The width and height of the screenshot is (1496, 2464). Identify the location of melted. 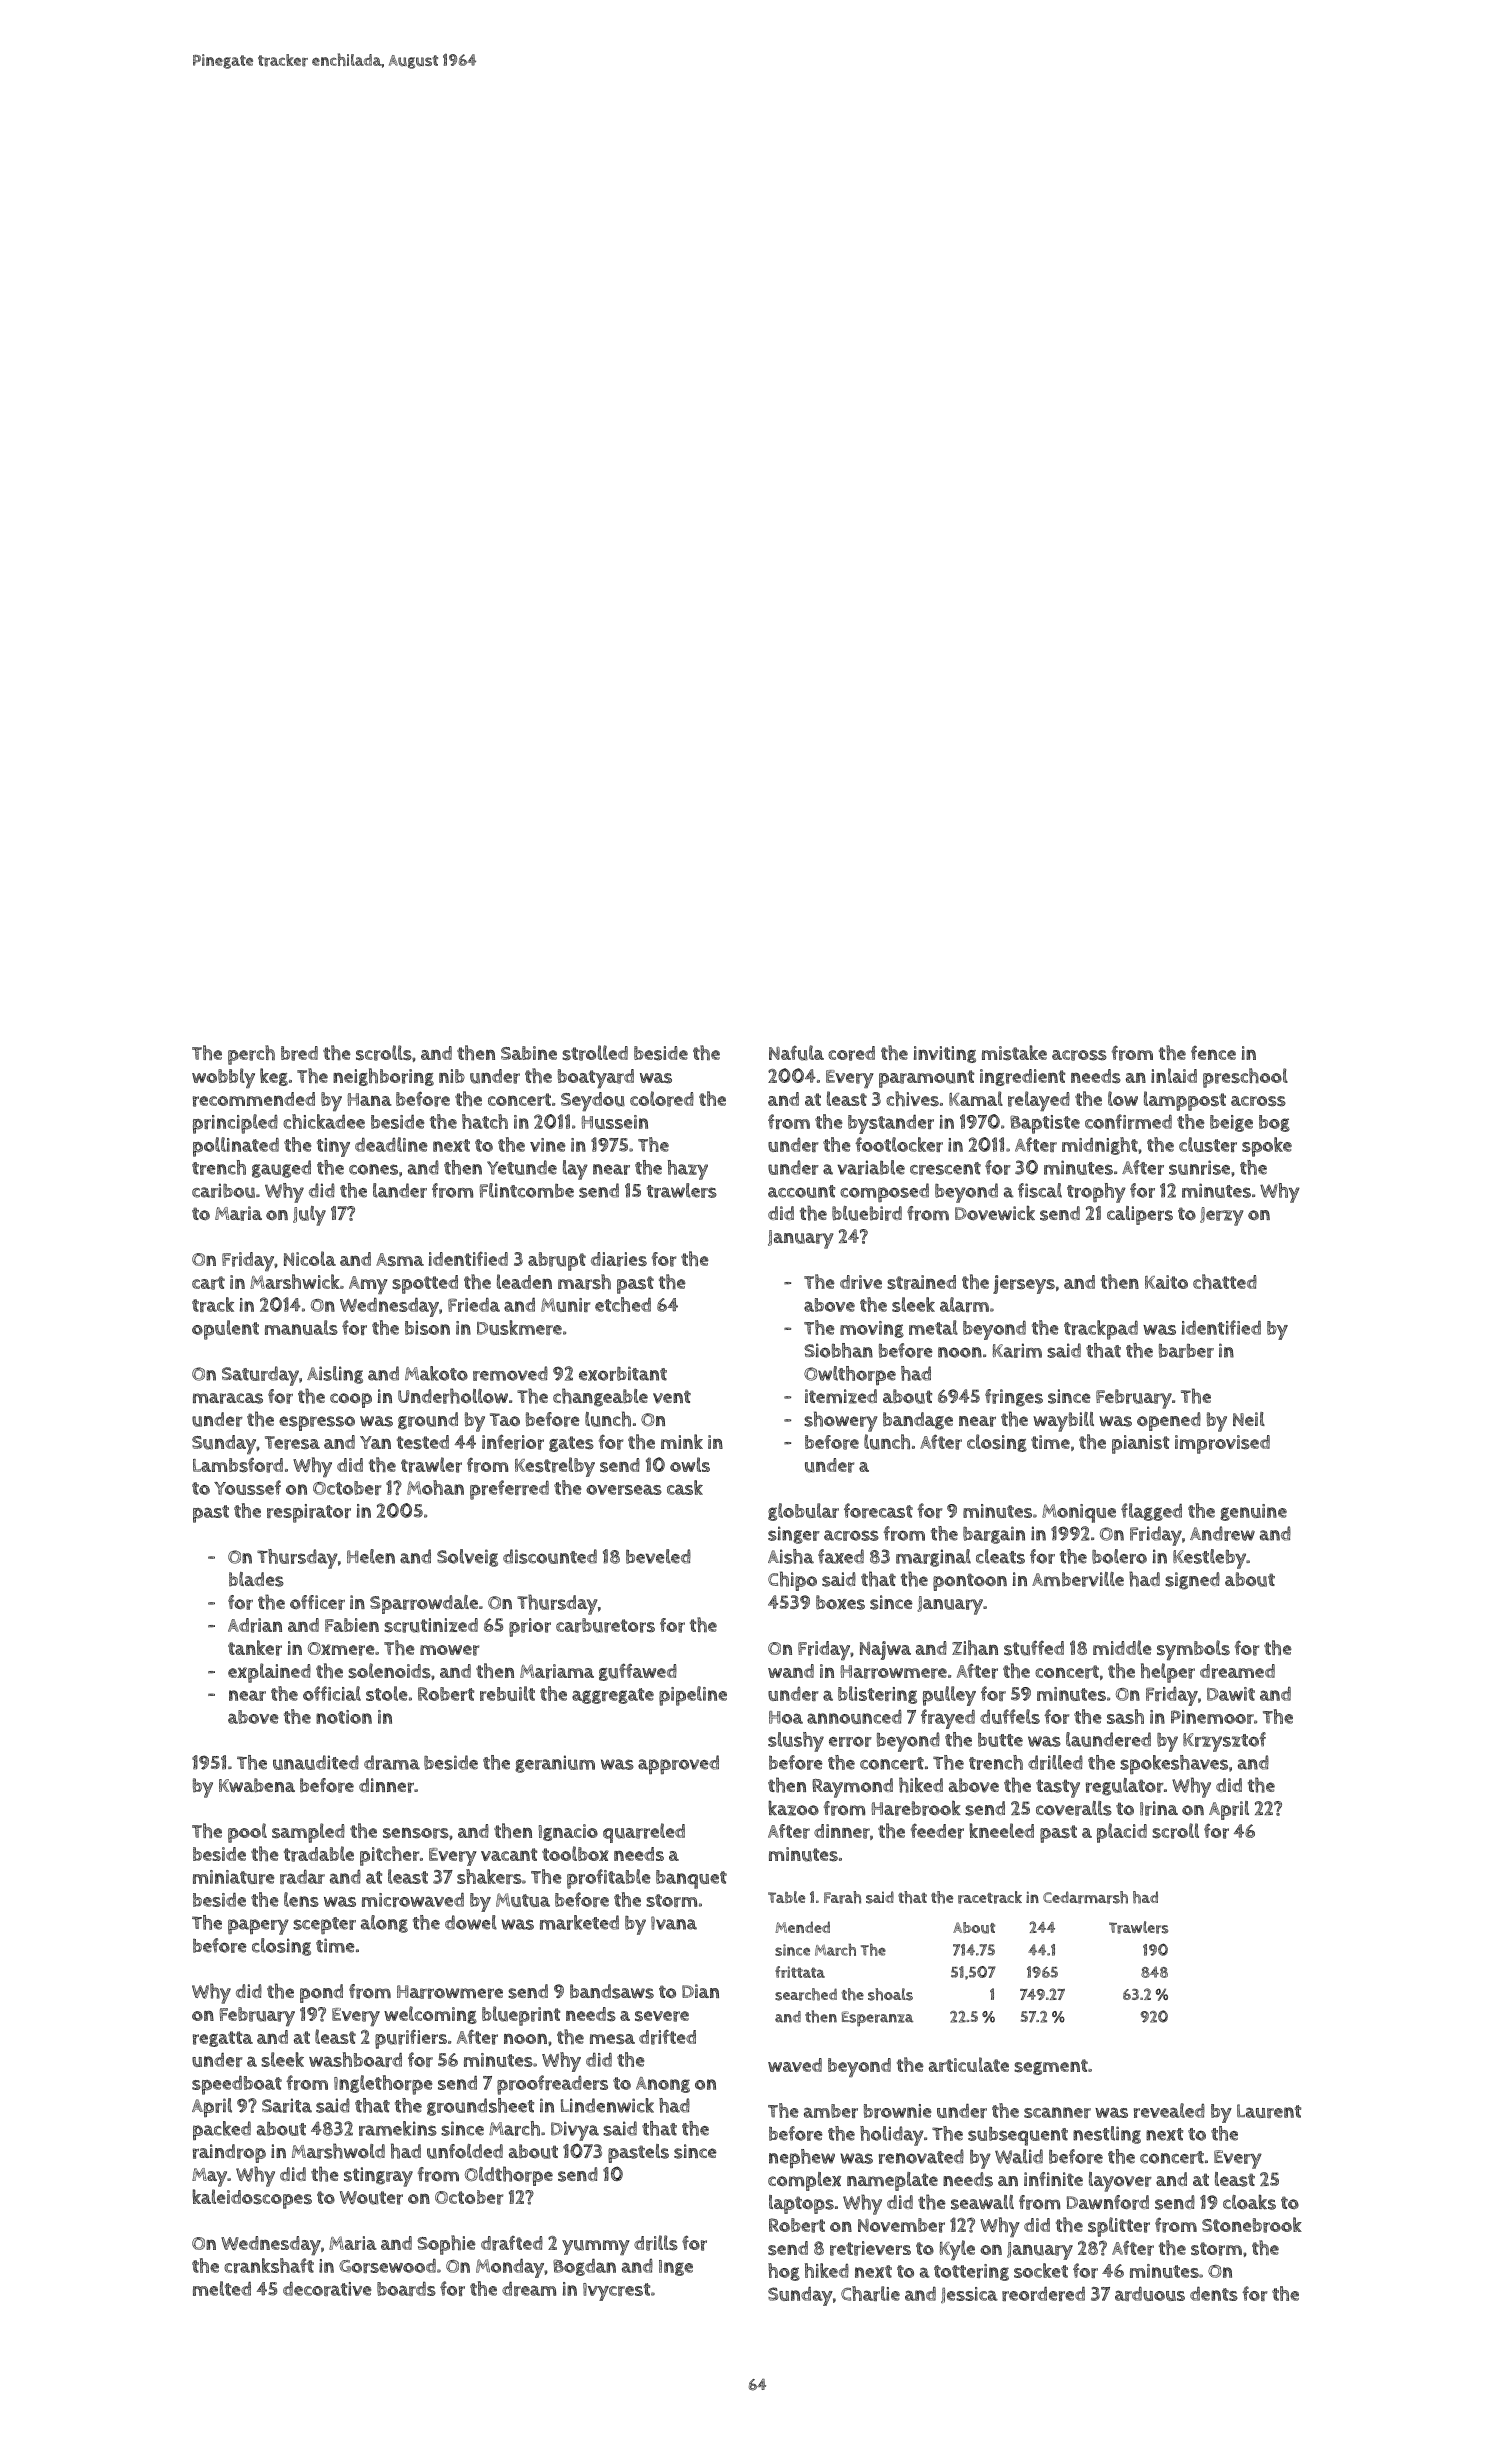
(222, 2288).
